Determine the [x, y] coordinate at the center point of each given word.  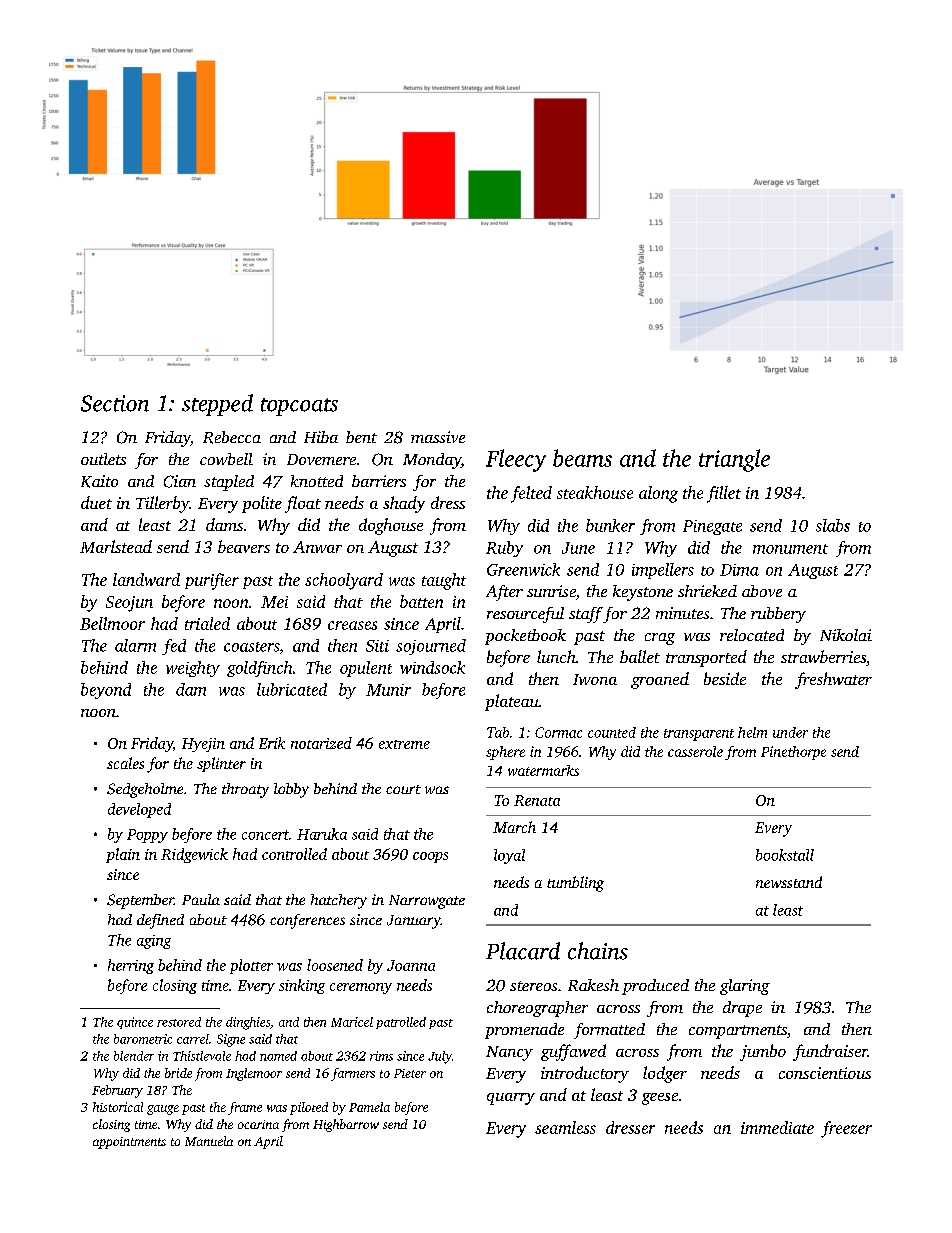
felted [531, 494]
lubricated [292, 689]
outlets [103, 459]
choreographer [537, 1009]
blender [134, 1056]
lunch [556, 656]
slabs [833, 525]
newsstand [789, 882]
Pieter [410, 1073]
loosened [335, 965]
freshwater [833, 680]
